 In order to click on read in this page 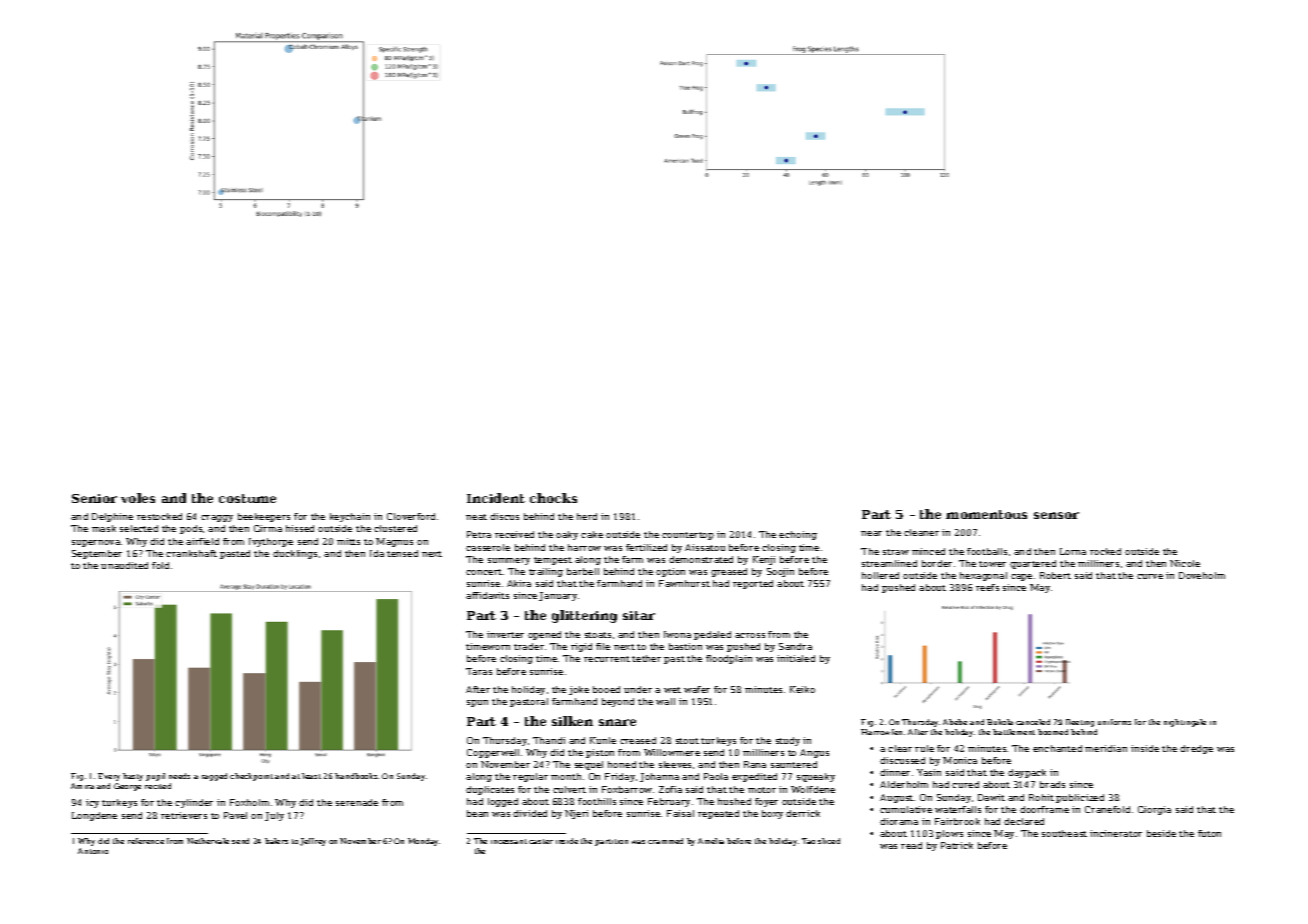, I will do `click(911, 845)`.
